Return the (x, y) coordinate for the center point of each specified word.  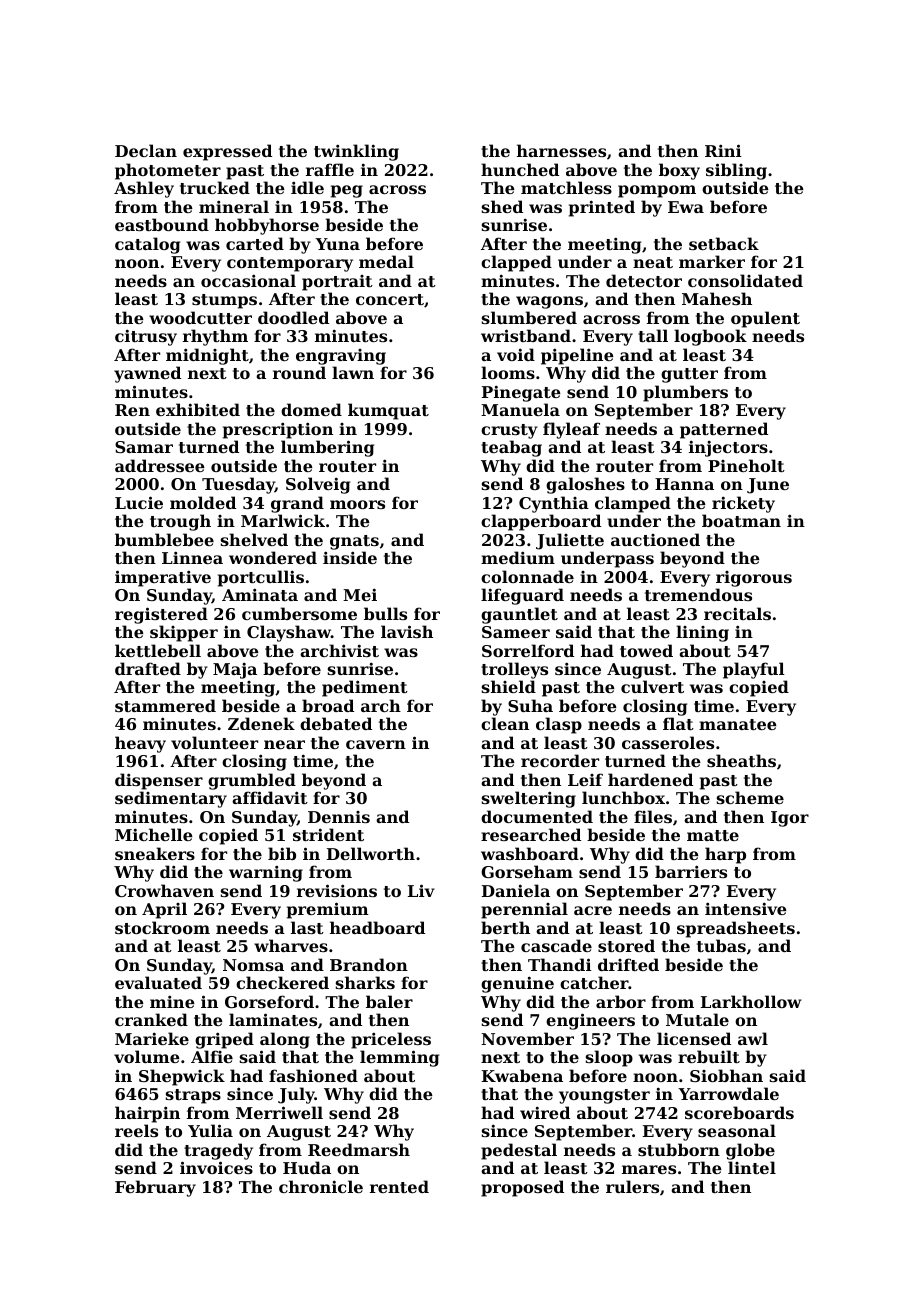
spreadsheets (736, 929)
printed (602, 208)
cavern (376, 744)
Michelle (154, 834)
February (155, 1188)
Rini (723, 150)
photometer (168, 171)
